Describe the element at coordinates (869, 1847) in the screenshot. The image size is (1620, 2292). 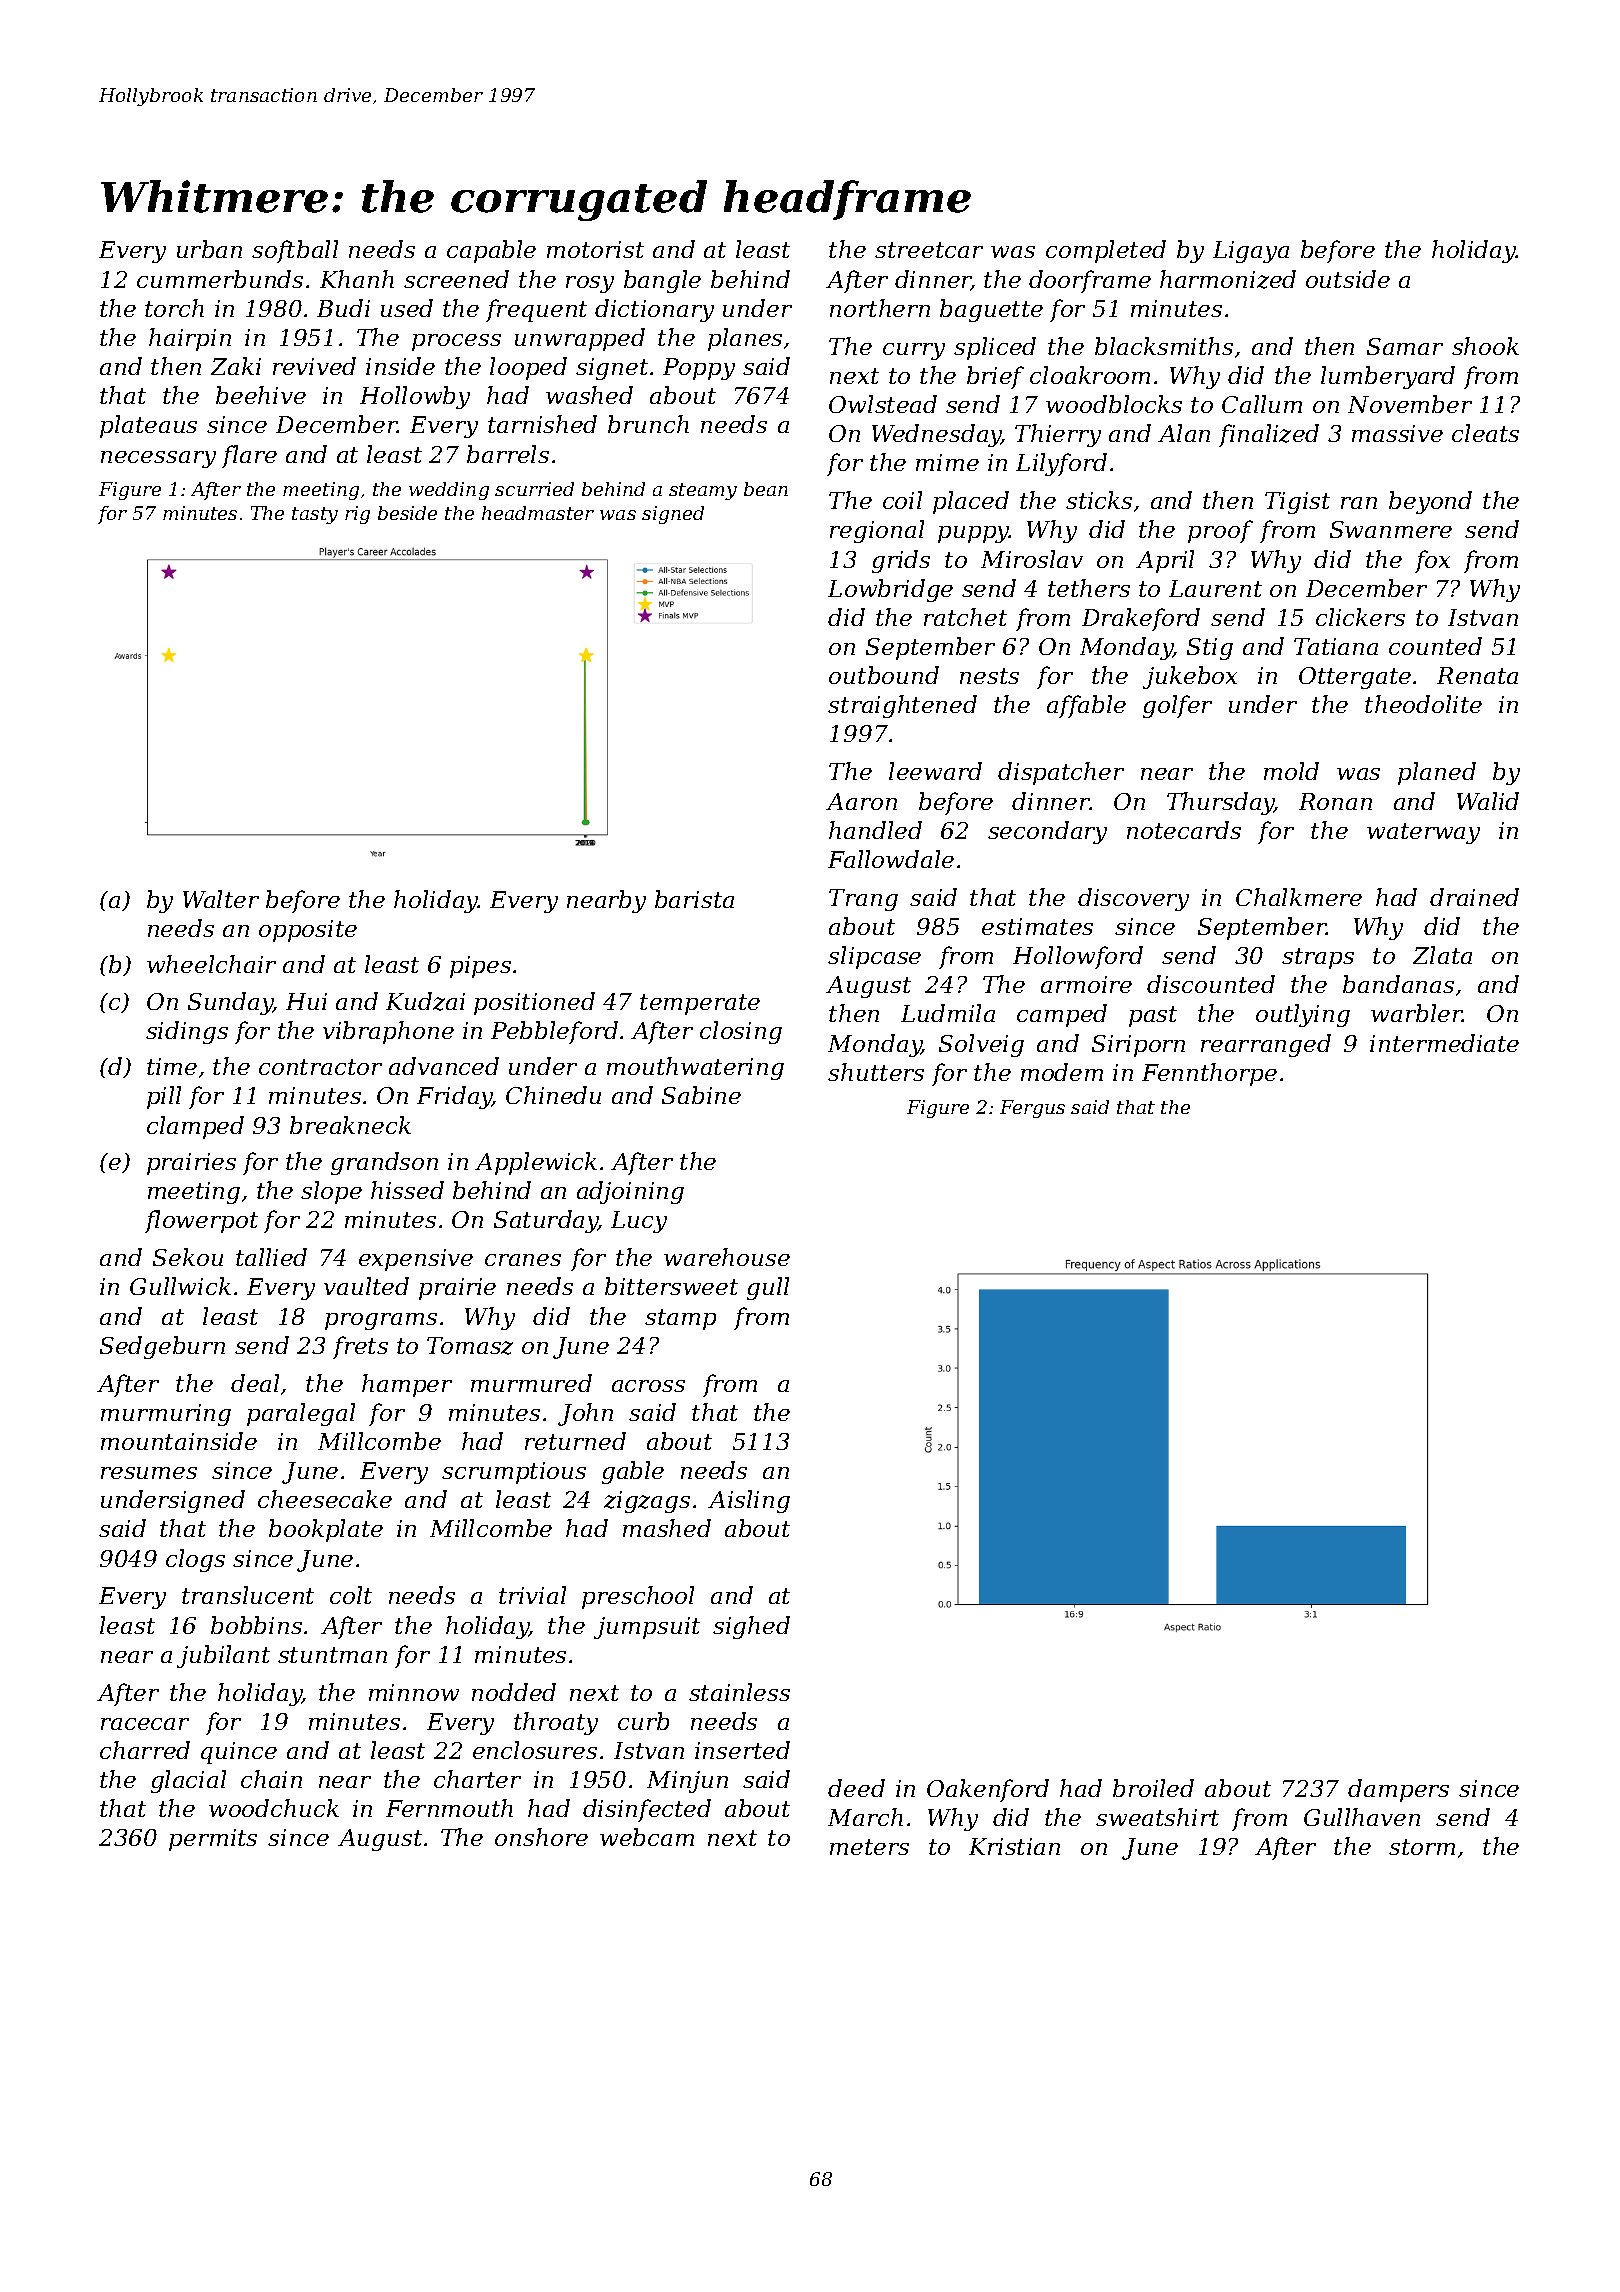
I see `meters` at that location.
